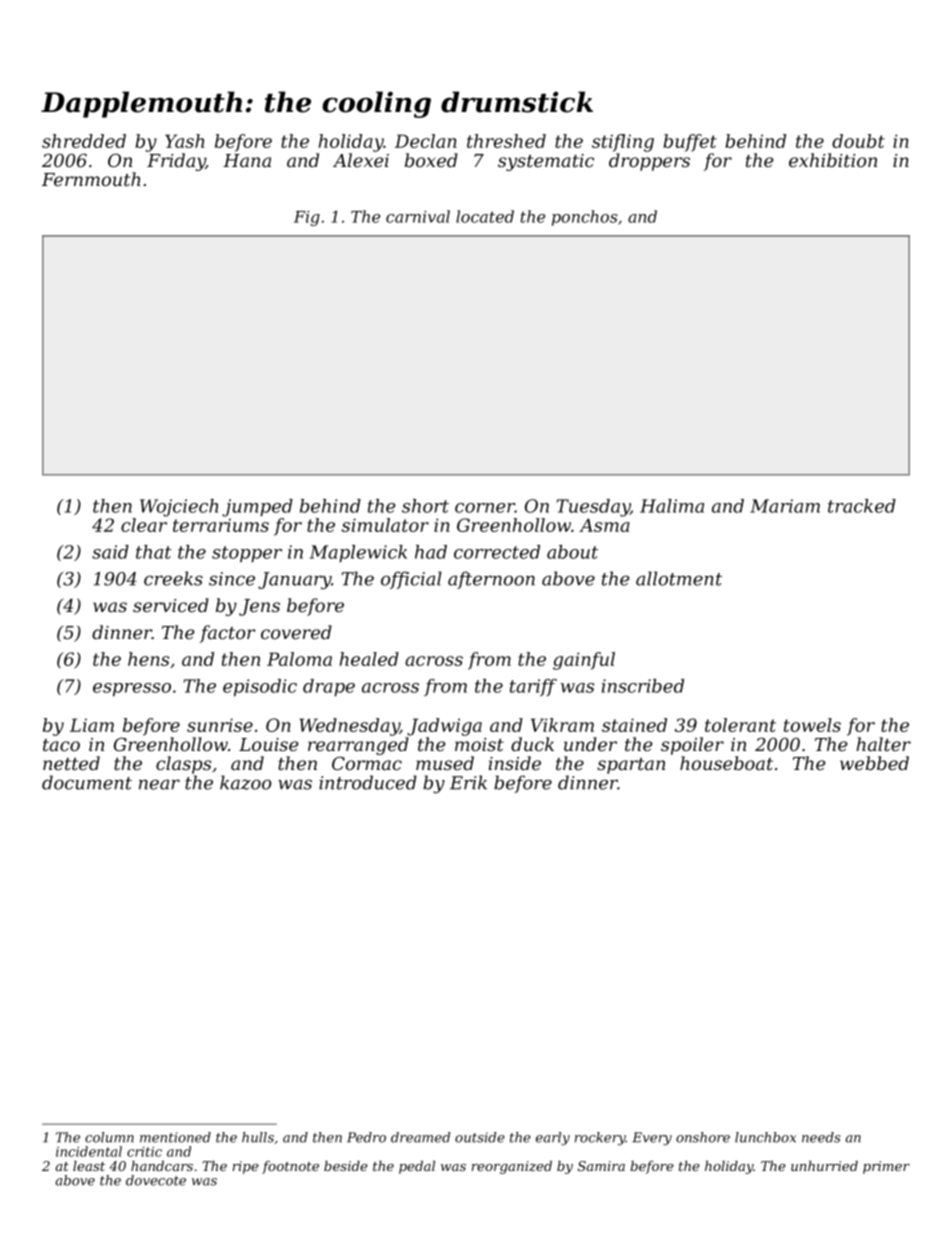 This document has width=952, height=1233. Describe the element at coordinates (411, 580) in the document. I see `official` at that location.
